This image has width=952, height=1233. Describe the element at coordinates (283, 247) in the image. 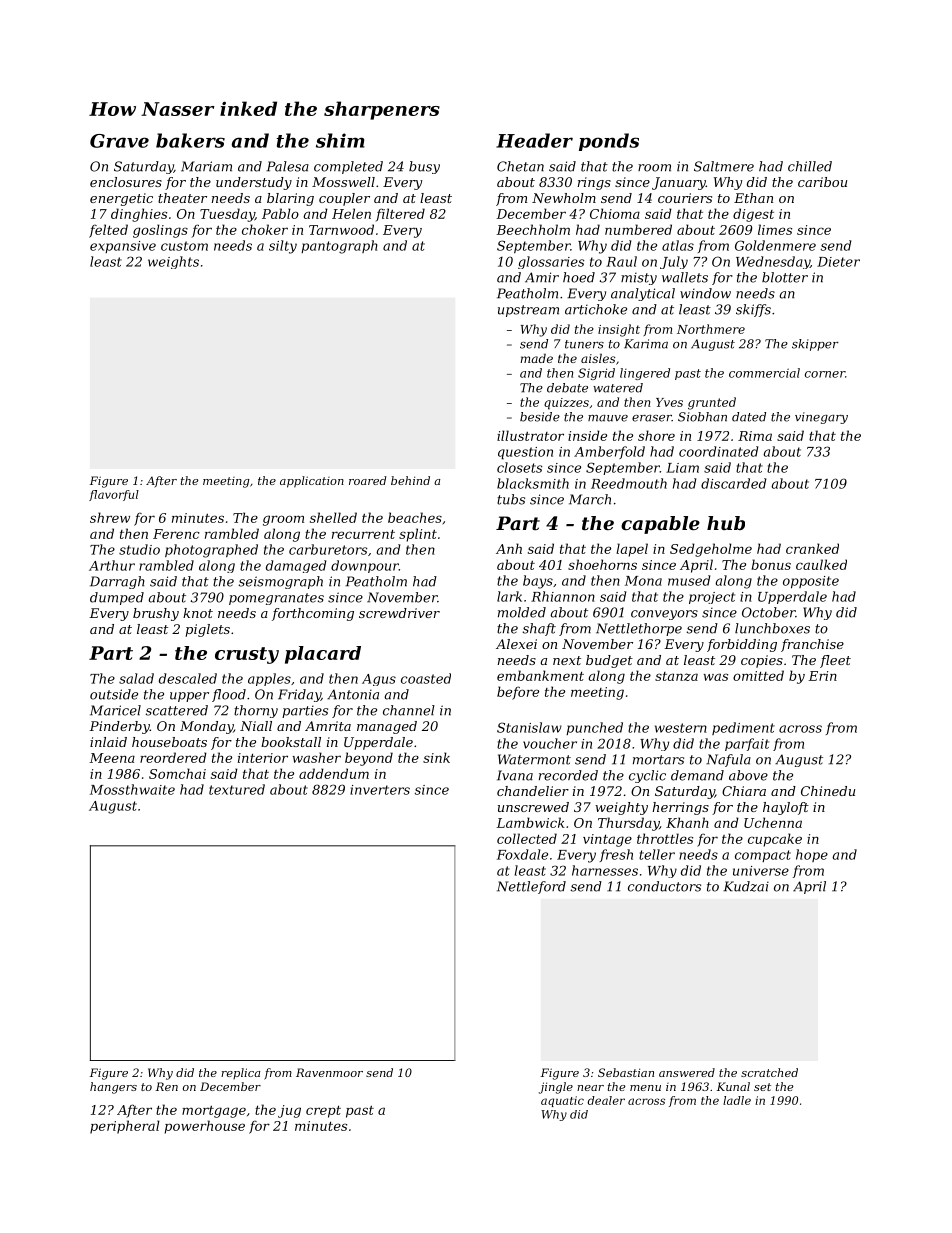

I see `silty` at that location.
